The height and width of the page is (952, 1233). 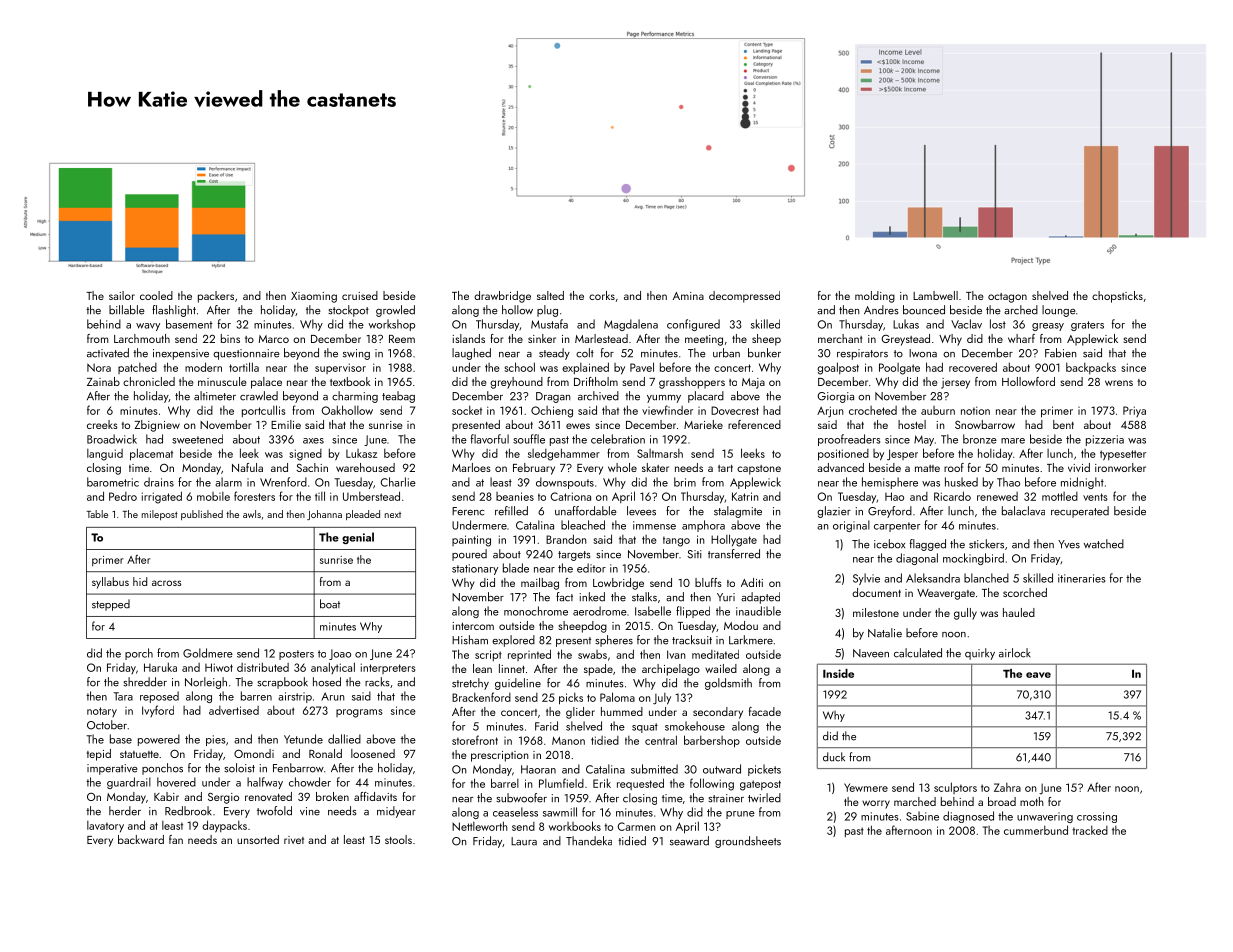 What do you see at coordinates (618, 439) in the page?
I see `celebration` at bounding box center [618, 439].
